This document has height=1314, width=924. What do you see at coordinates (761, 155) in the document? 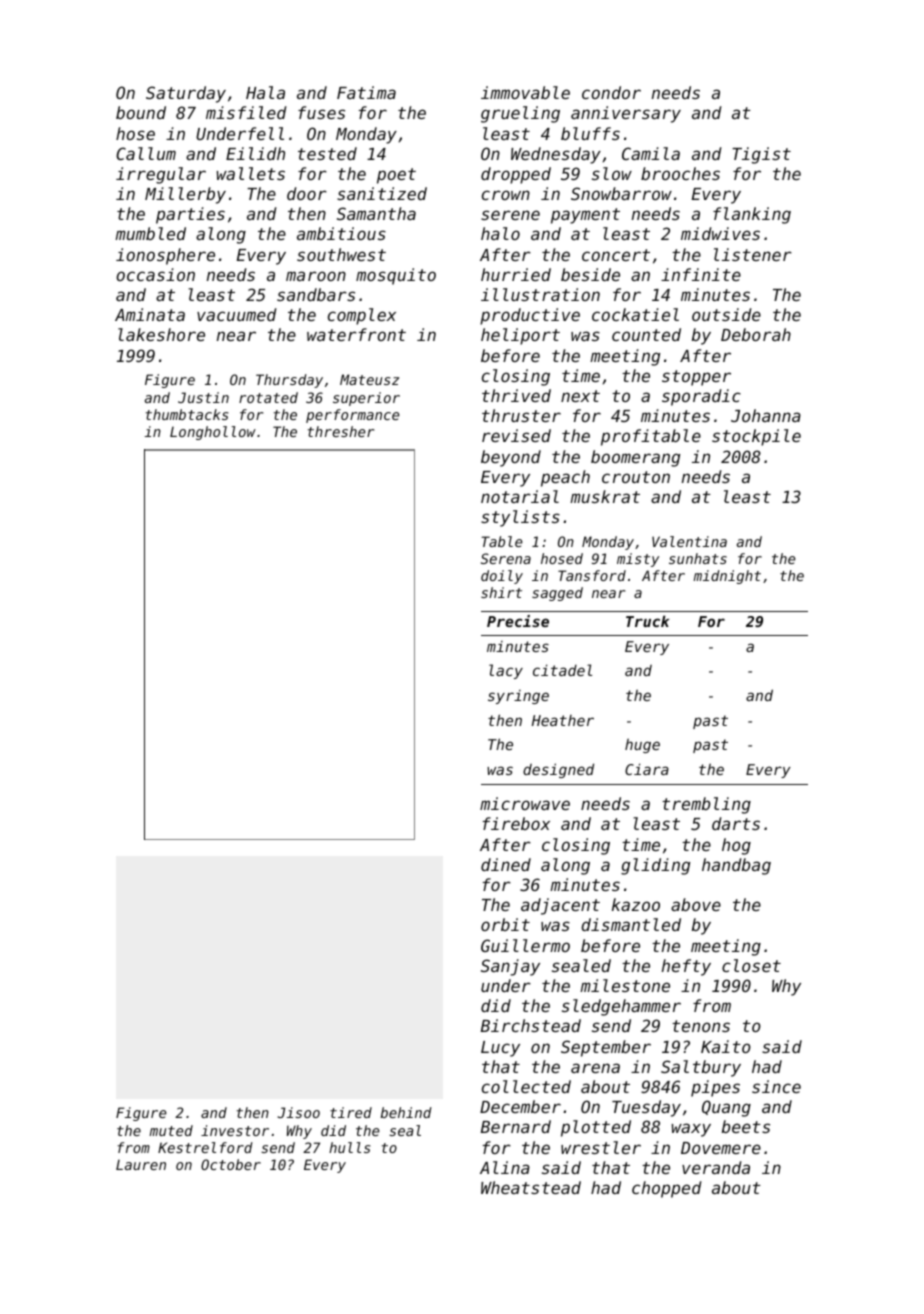
I see `Tigist` at bounding box center [761, 155].
